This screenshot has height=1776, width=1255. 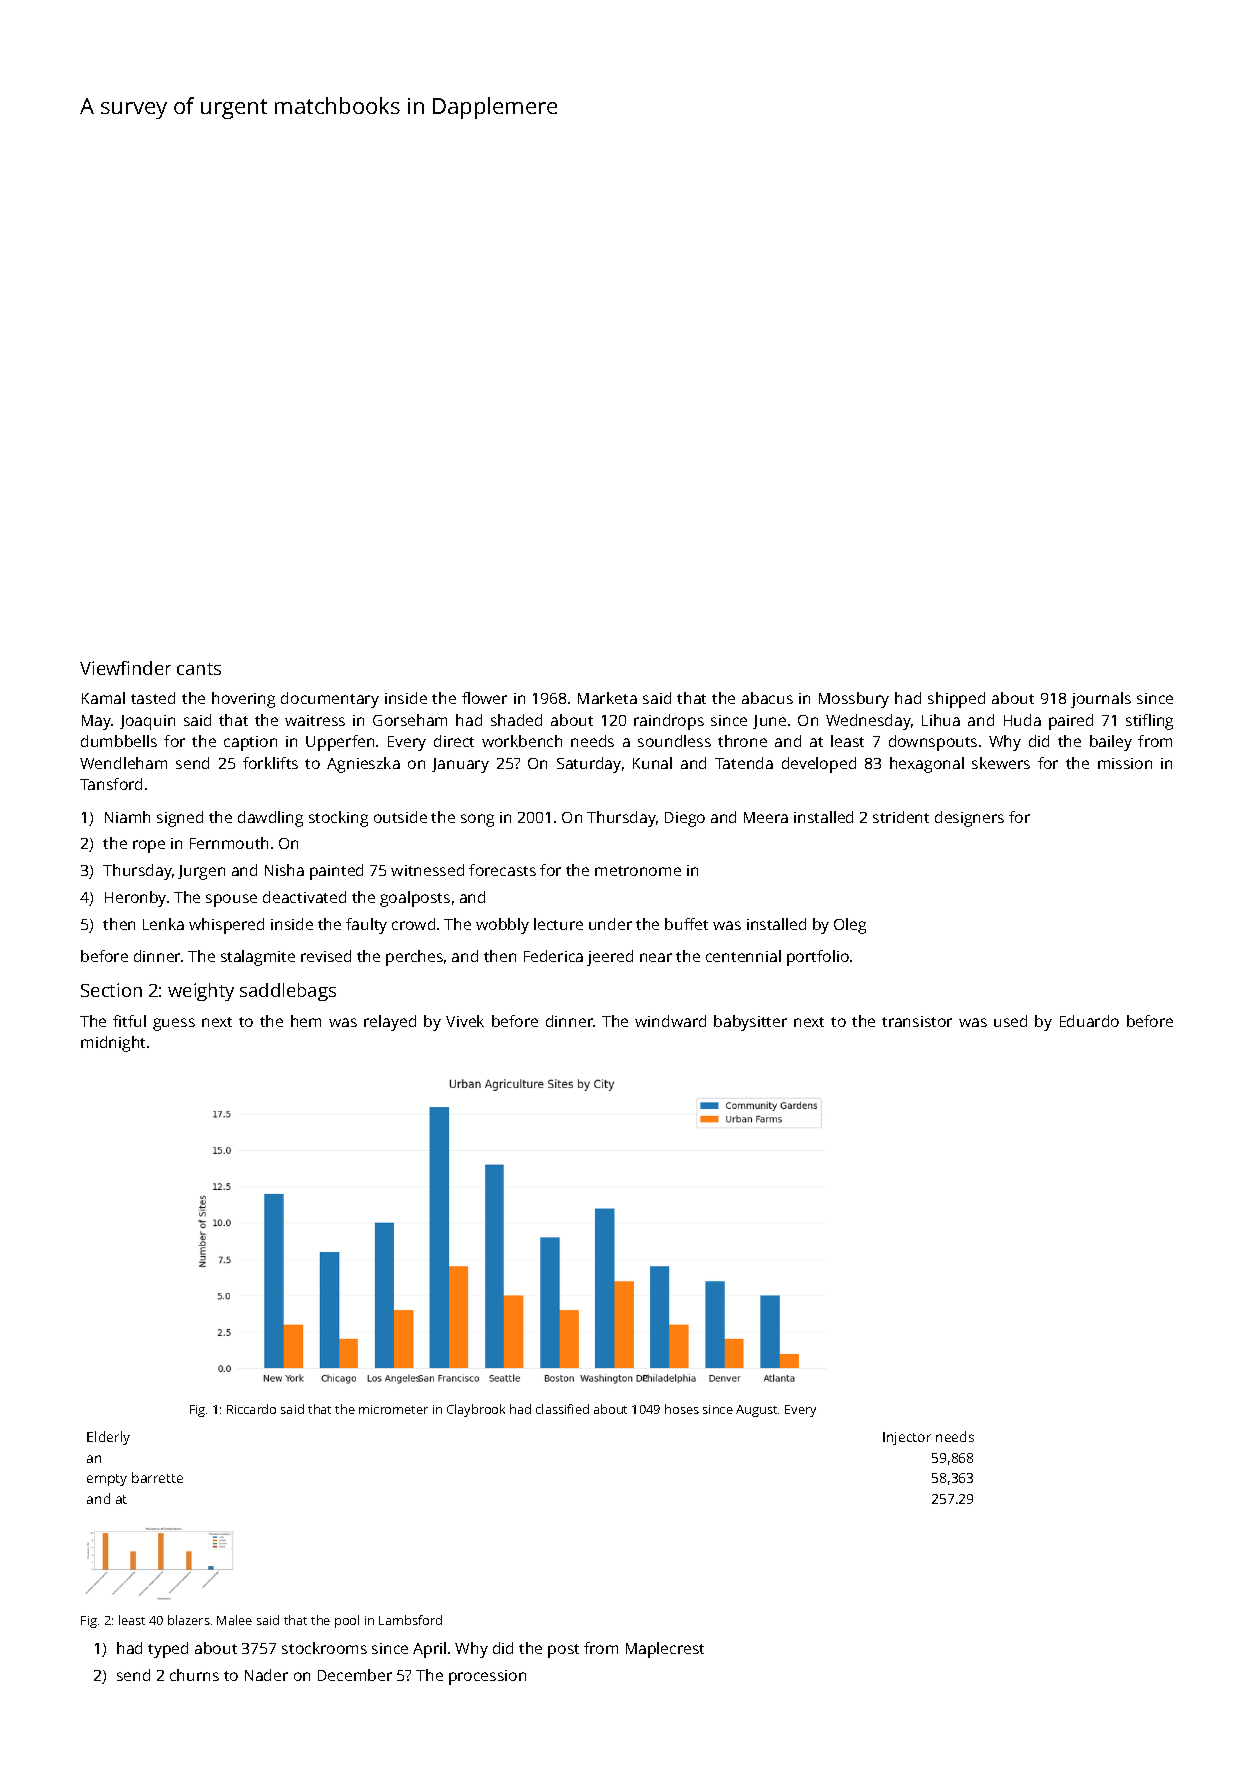 What do you see at coordinates (969, 819) in the screenshot?
I see `designers` at bounding box center [969, 819].
